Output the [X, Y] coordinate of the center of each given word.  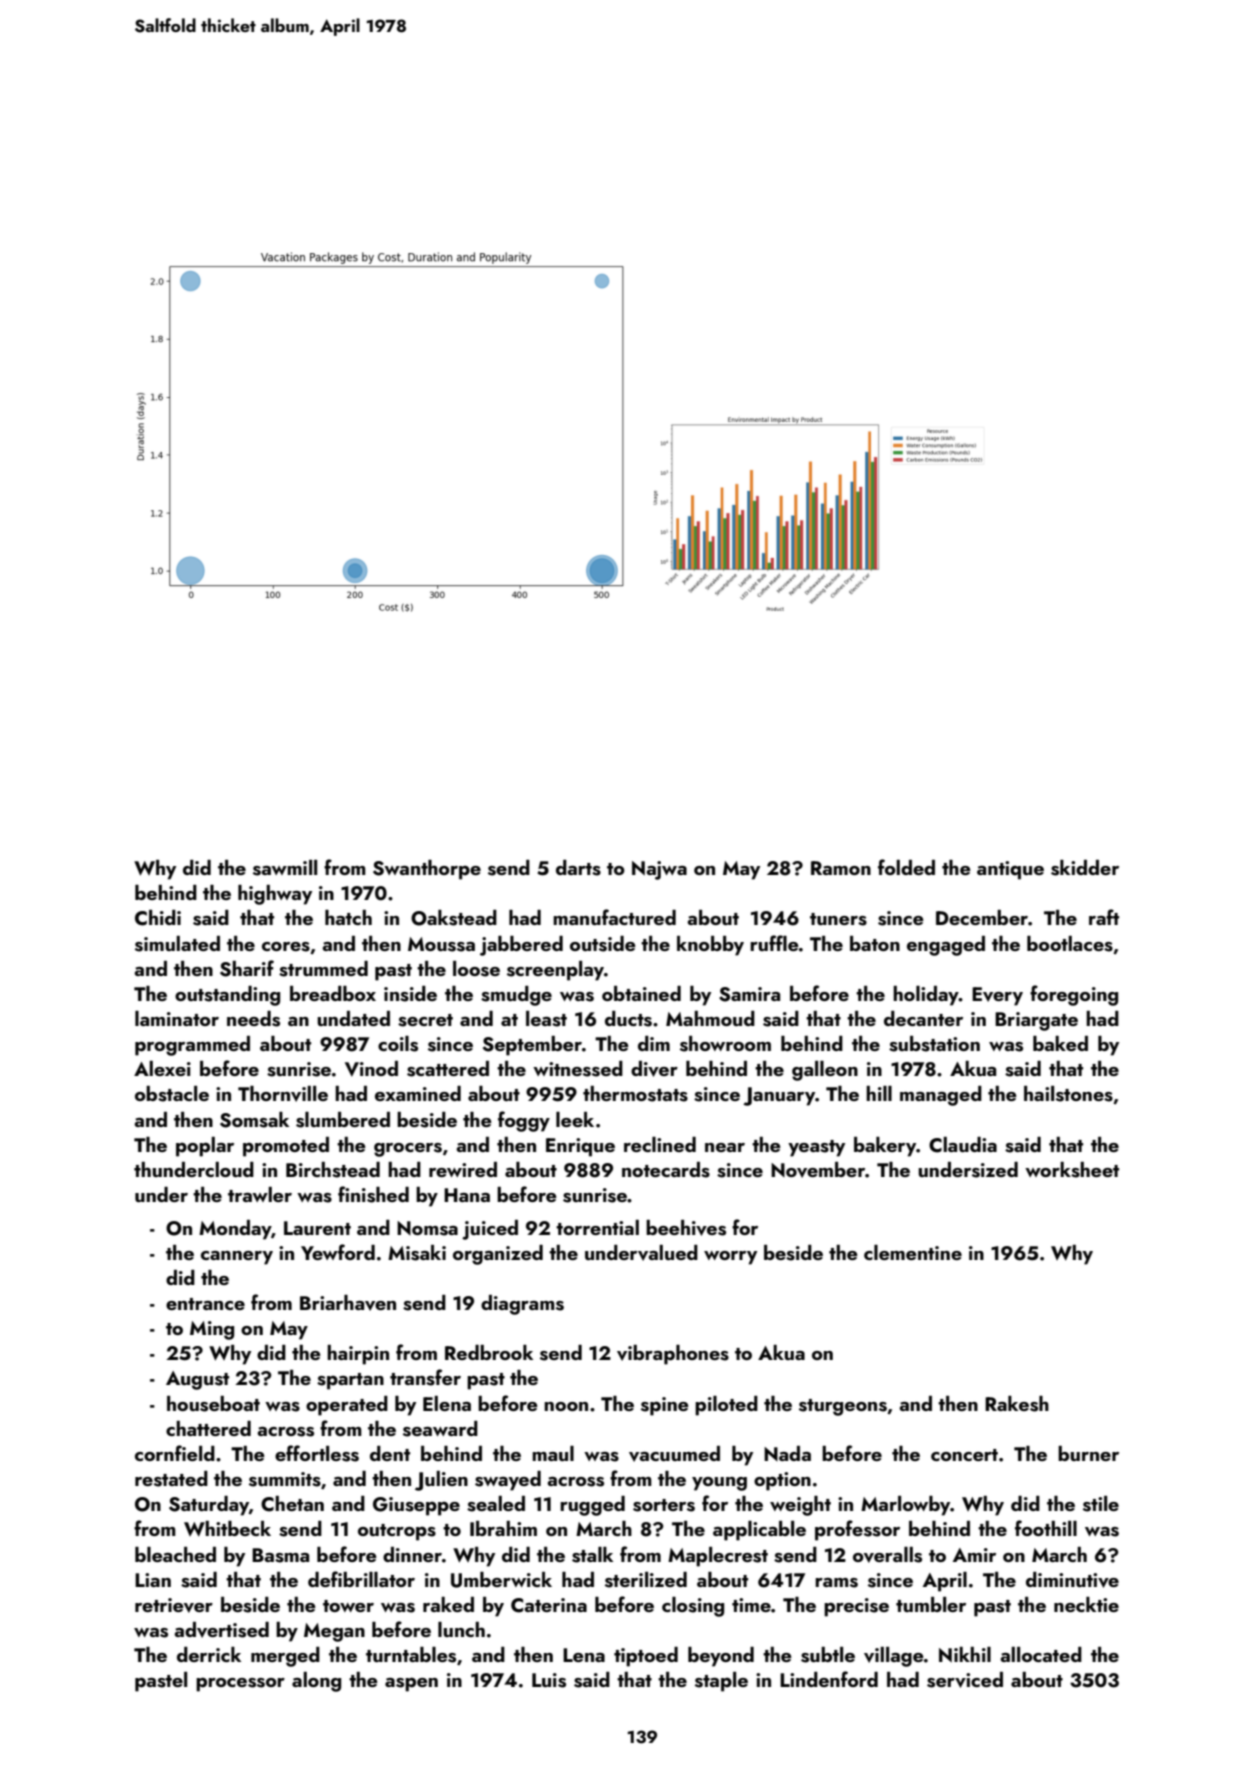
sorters [664, 1505]
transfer [425, 1377]
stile [1101, 1504]
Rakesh [1017, 1404]
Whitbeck [227, 1529]
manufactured [614, 917]
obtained [641, 993]
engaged [946, 946]
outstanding [227, 996]
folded [906, 867]
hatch [348, 917]
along [316, 1682]
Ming [212, 1330]
